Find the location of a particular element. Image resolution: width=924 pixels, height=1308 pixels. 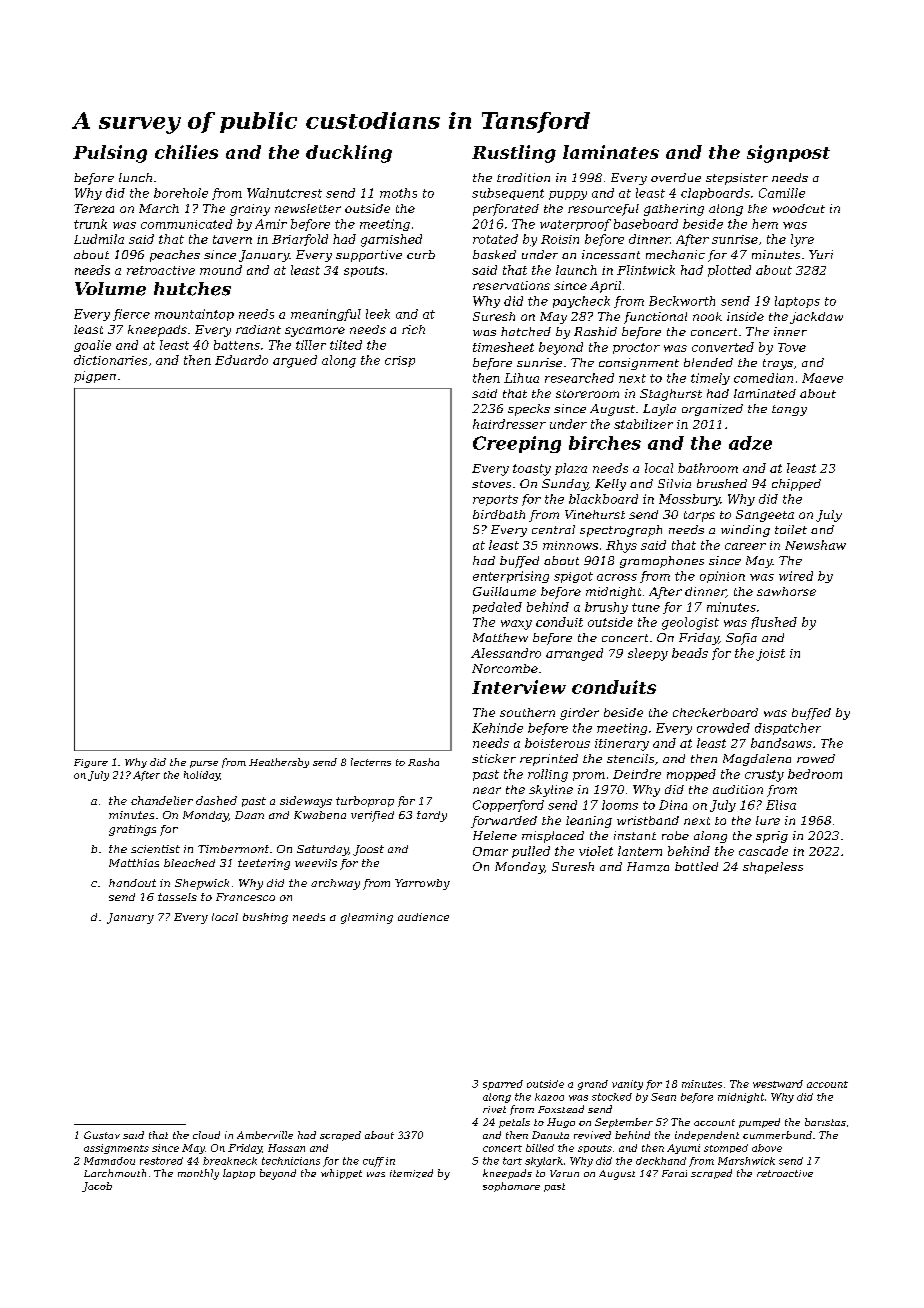

birdbath is located at coordinates (499, 514).
